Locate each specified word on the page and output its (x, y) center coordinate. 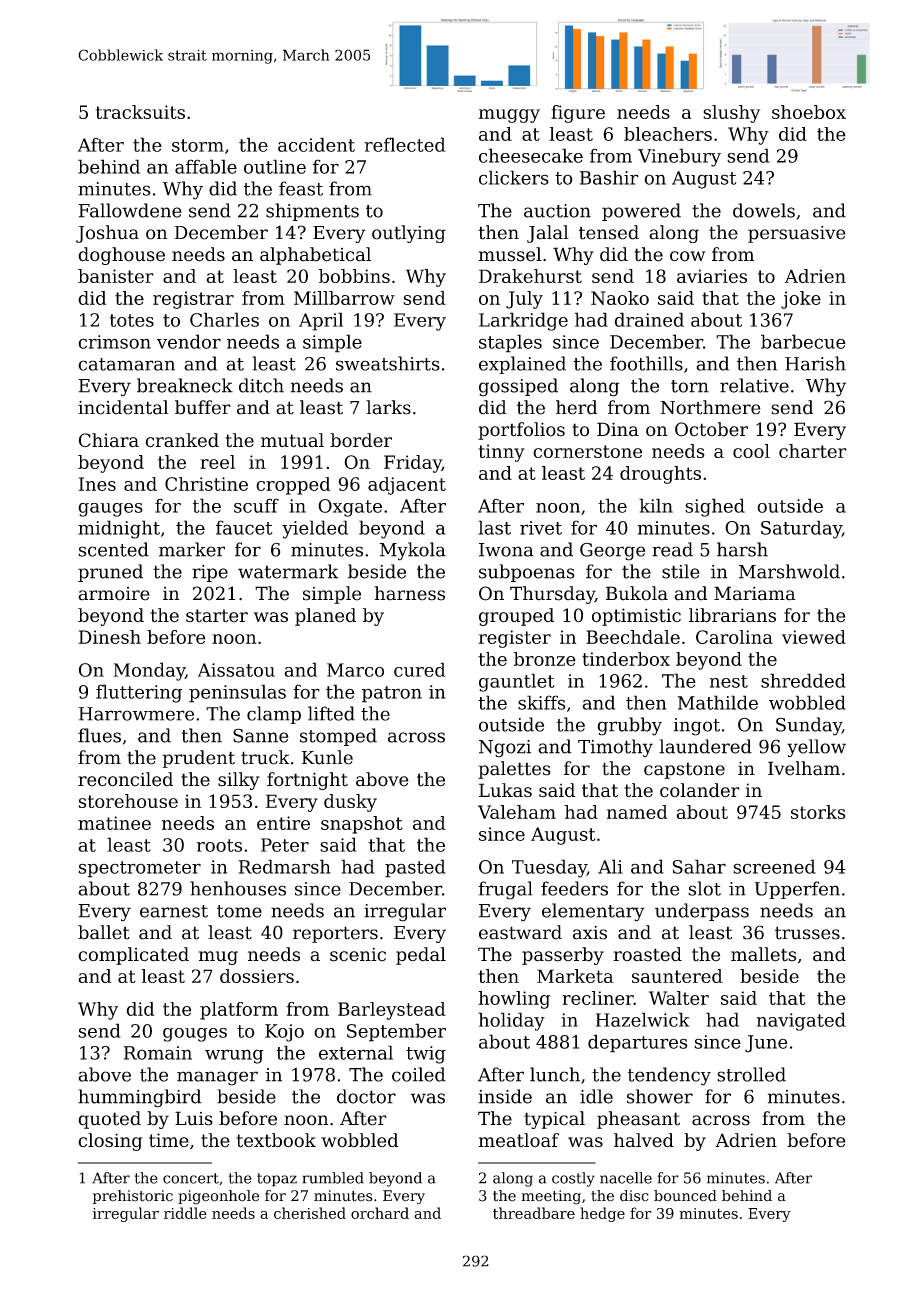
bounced (685, 1196)
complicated (133, 956)
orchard (380, 1213)
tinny (501, 453)
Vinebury (679, 157)
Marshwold (789, 571)
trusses (807, 933)
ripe (210, 573)
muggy (509, 116)
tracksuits (140, 112)
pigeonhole (218, 1197)
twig (426, 1055)
